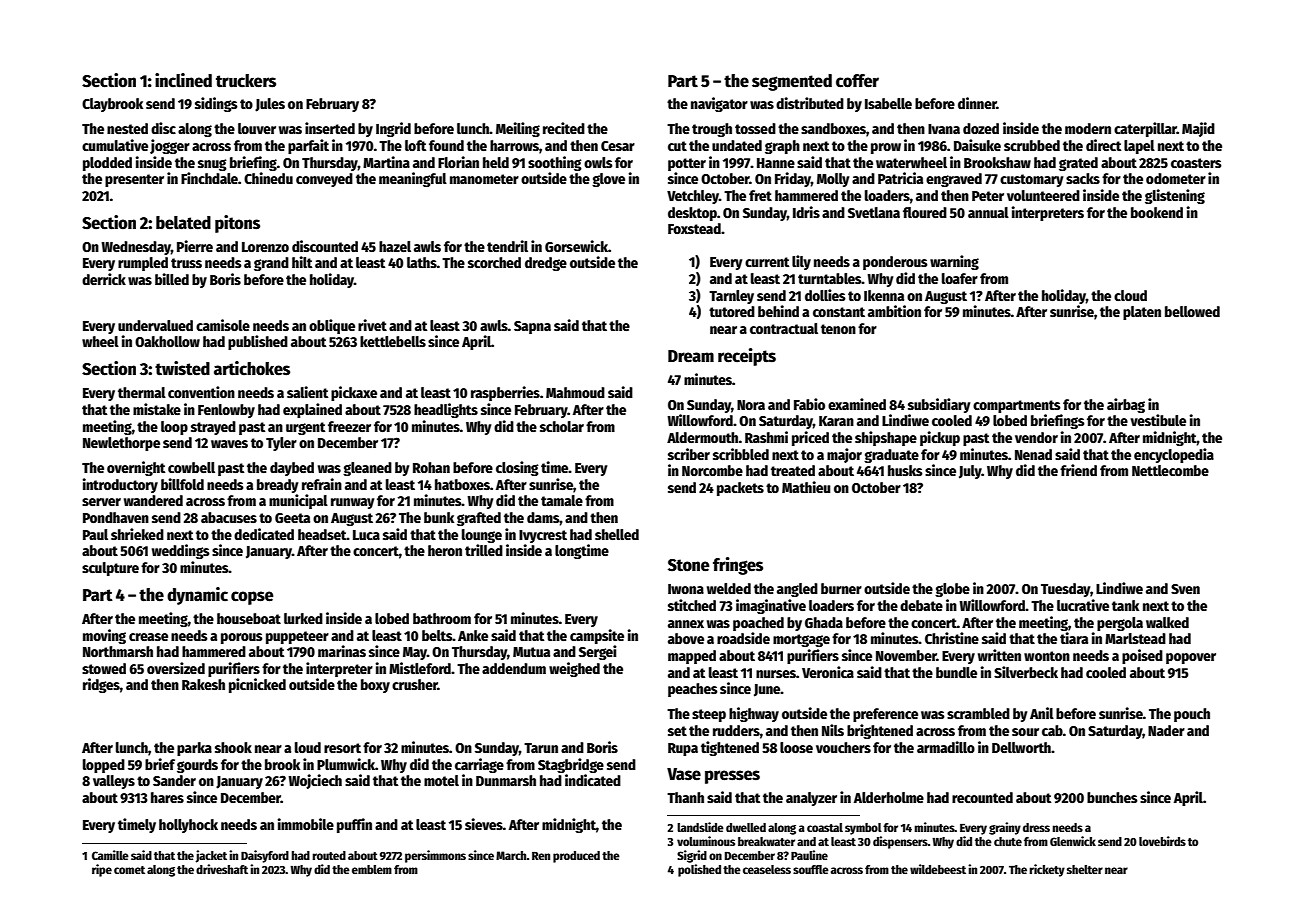  Describe the element at coordinates (1162, 841) in the screenshot. I see `lovebirds` at that location.
